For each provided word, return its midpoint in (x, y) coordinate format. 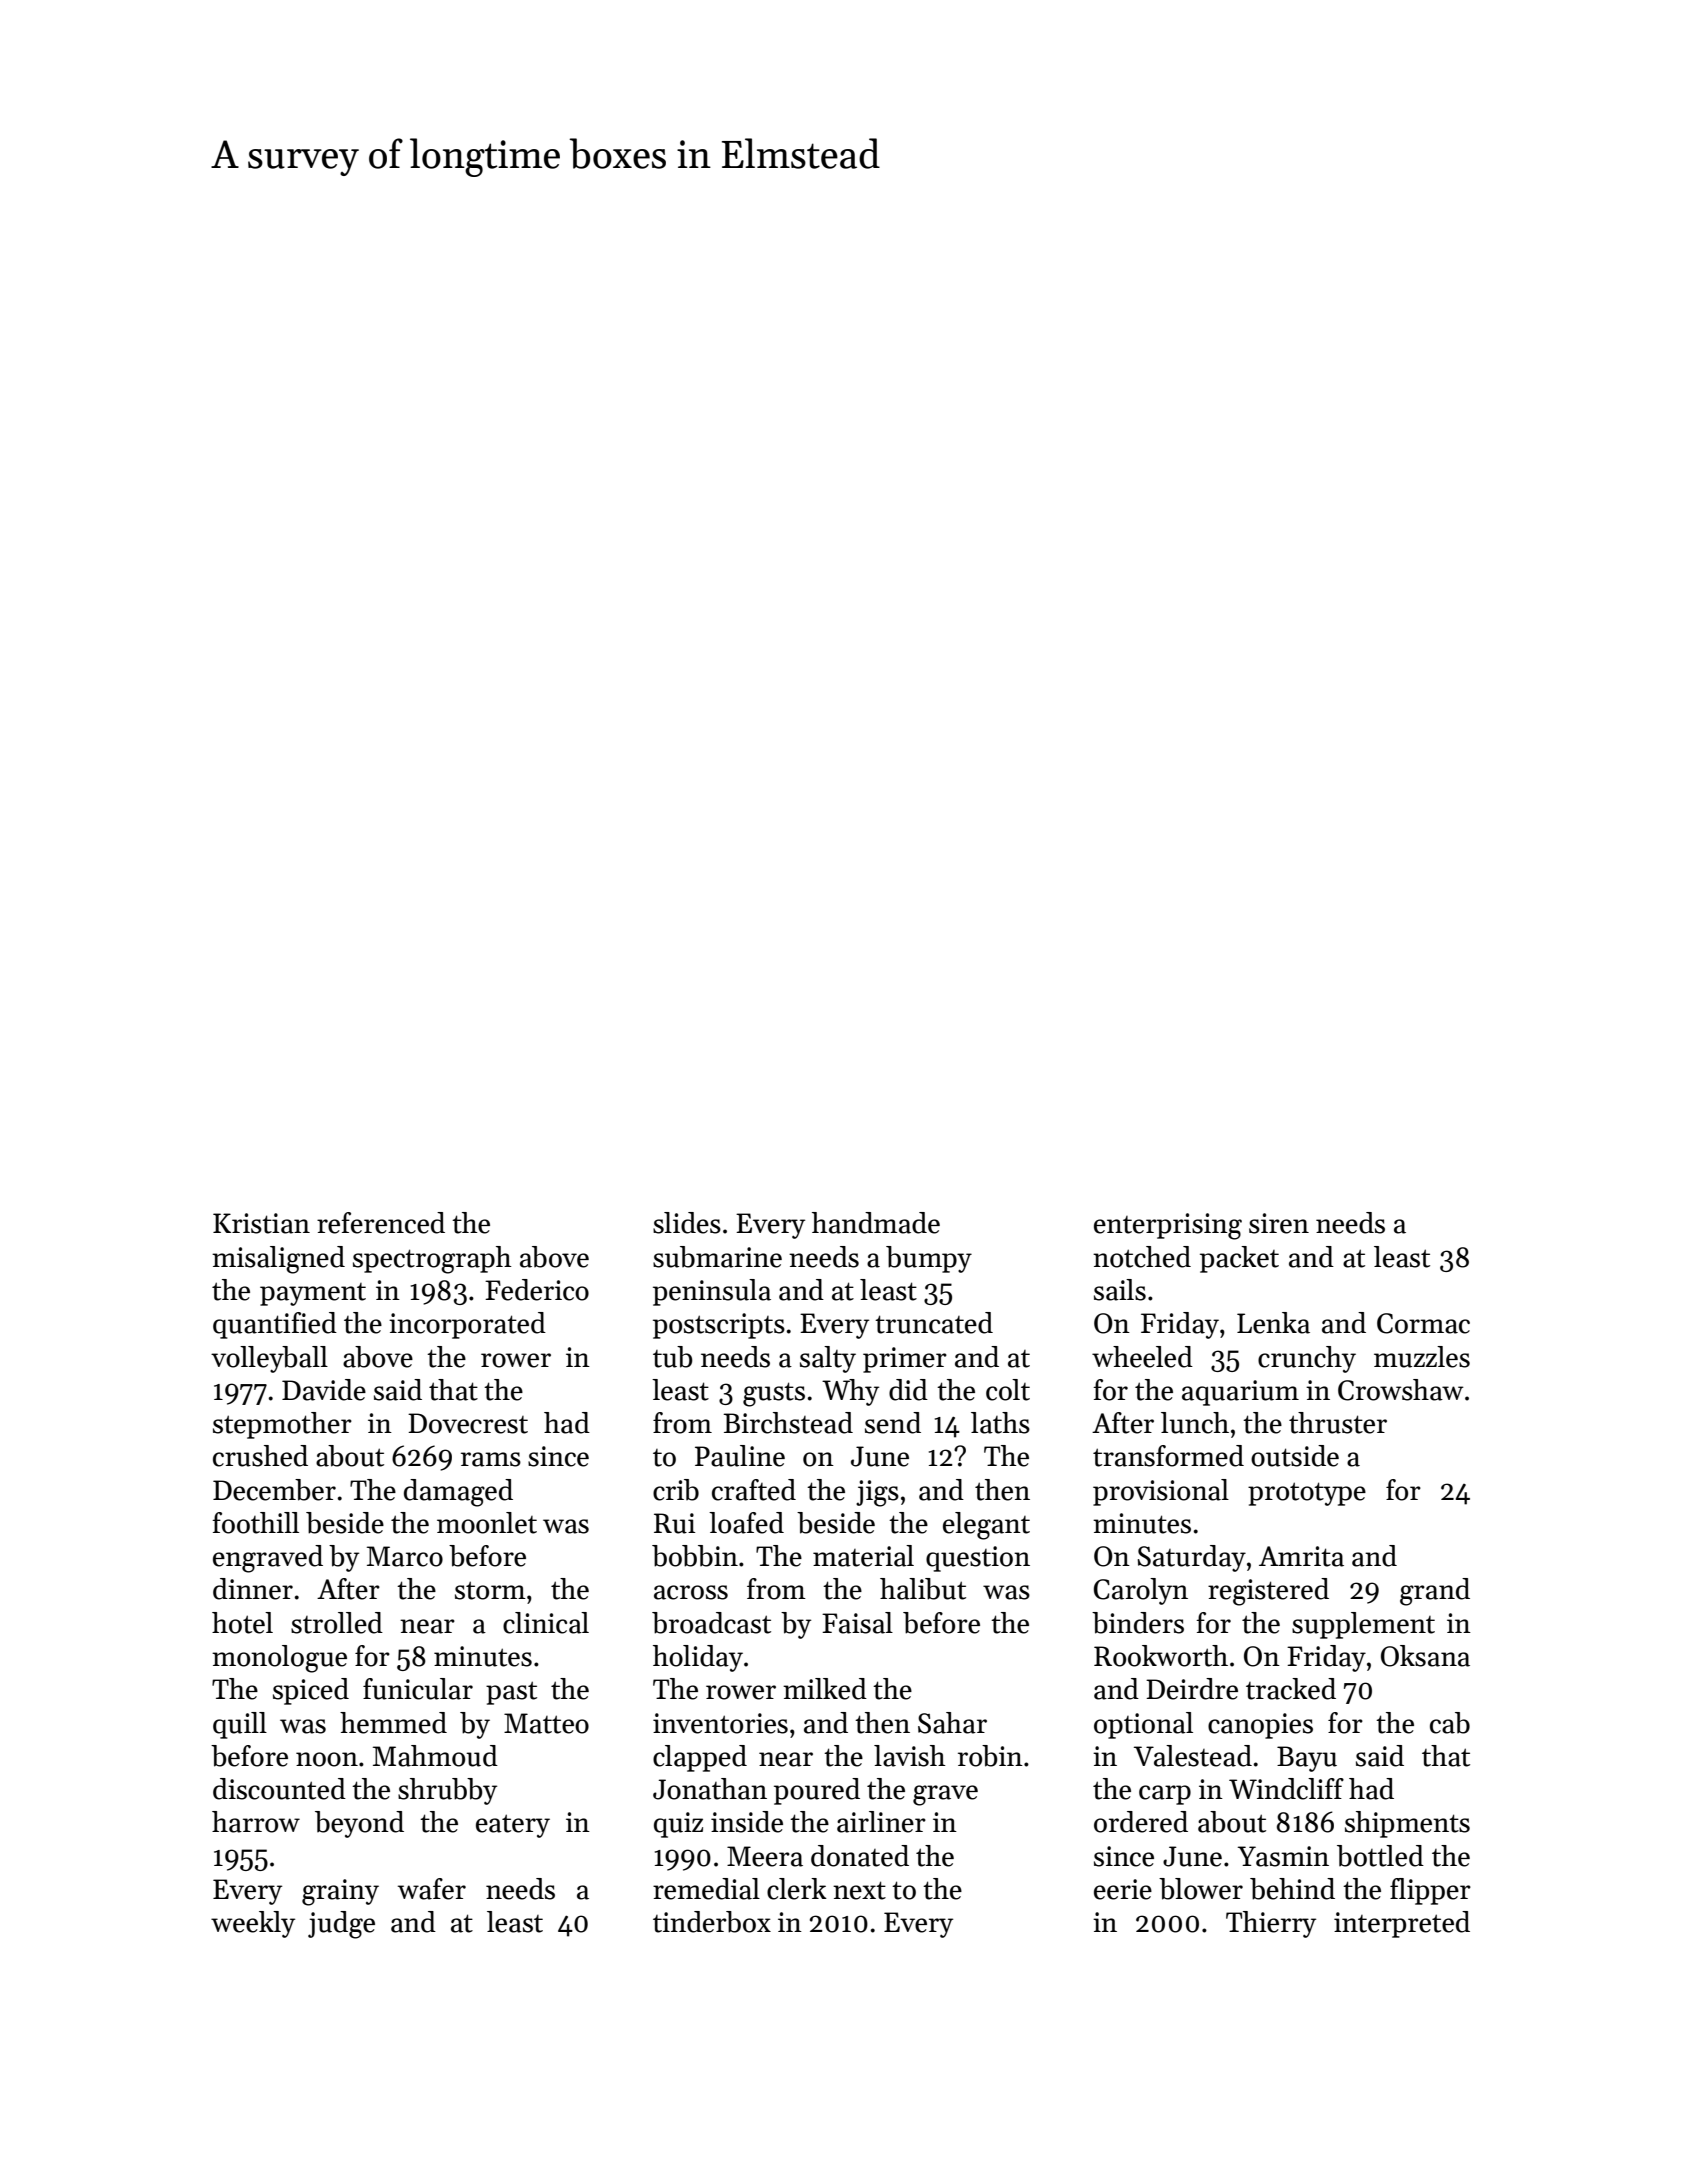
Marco (405, 1556)
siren (1279, 1223)
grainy (340, 1892)
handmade (876, 1223)
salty (828, 1359)
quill (240, 1725)
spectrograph (432, 1260)
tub (673, 1357)
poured (817, 1791)
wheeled (1142, 1357)
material (863, 1556)
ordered (1141, 1822)
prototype (1307, 1494)
